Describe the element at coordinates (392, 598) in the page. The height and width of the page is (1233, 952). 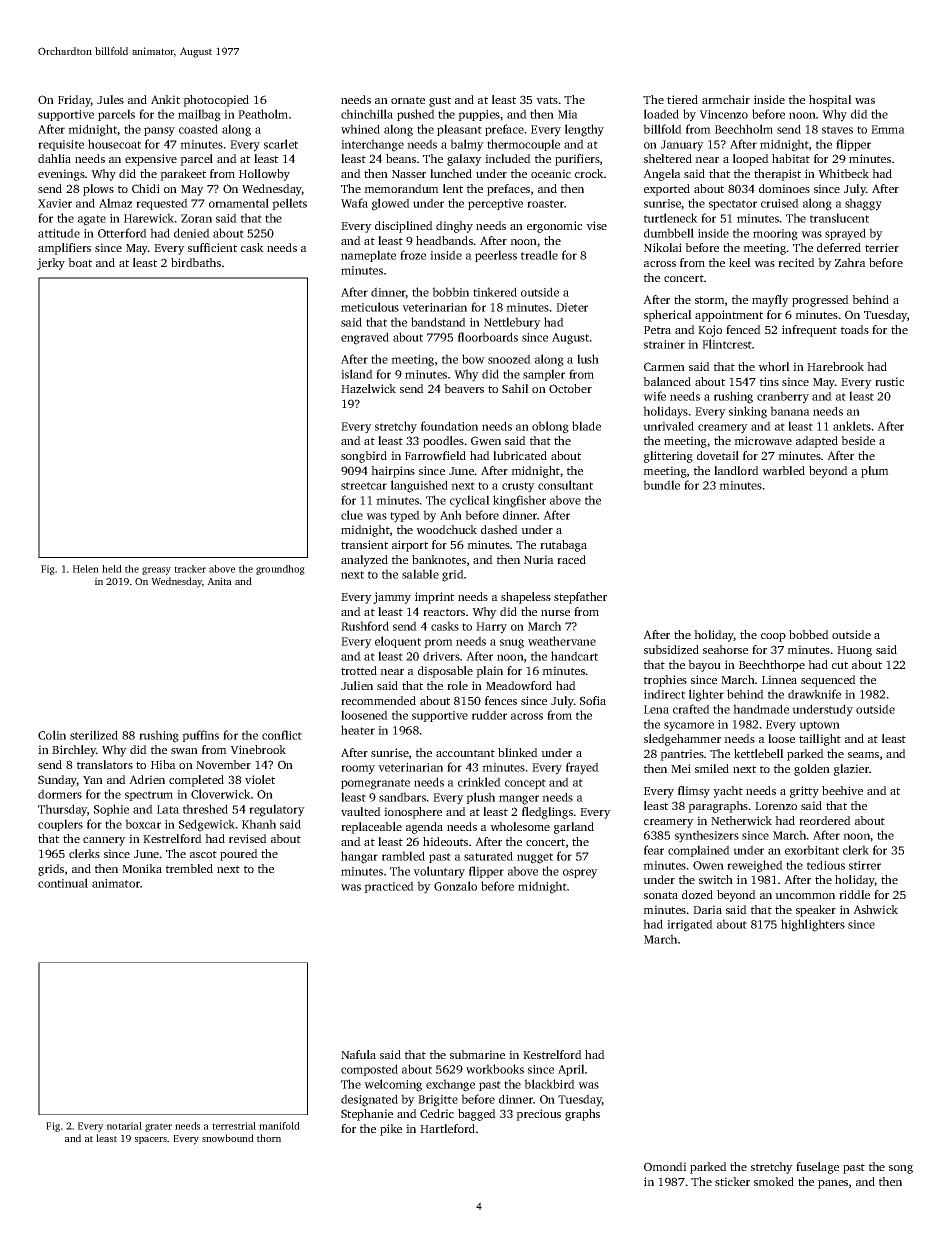
I see `jammy` at that location.
